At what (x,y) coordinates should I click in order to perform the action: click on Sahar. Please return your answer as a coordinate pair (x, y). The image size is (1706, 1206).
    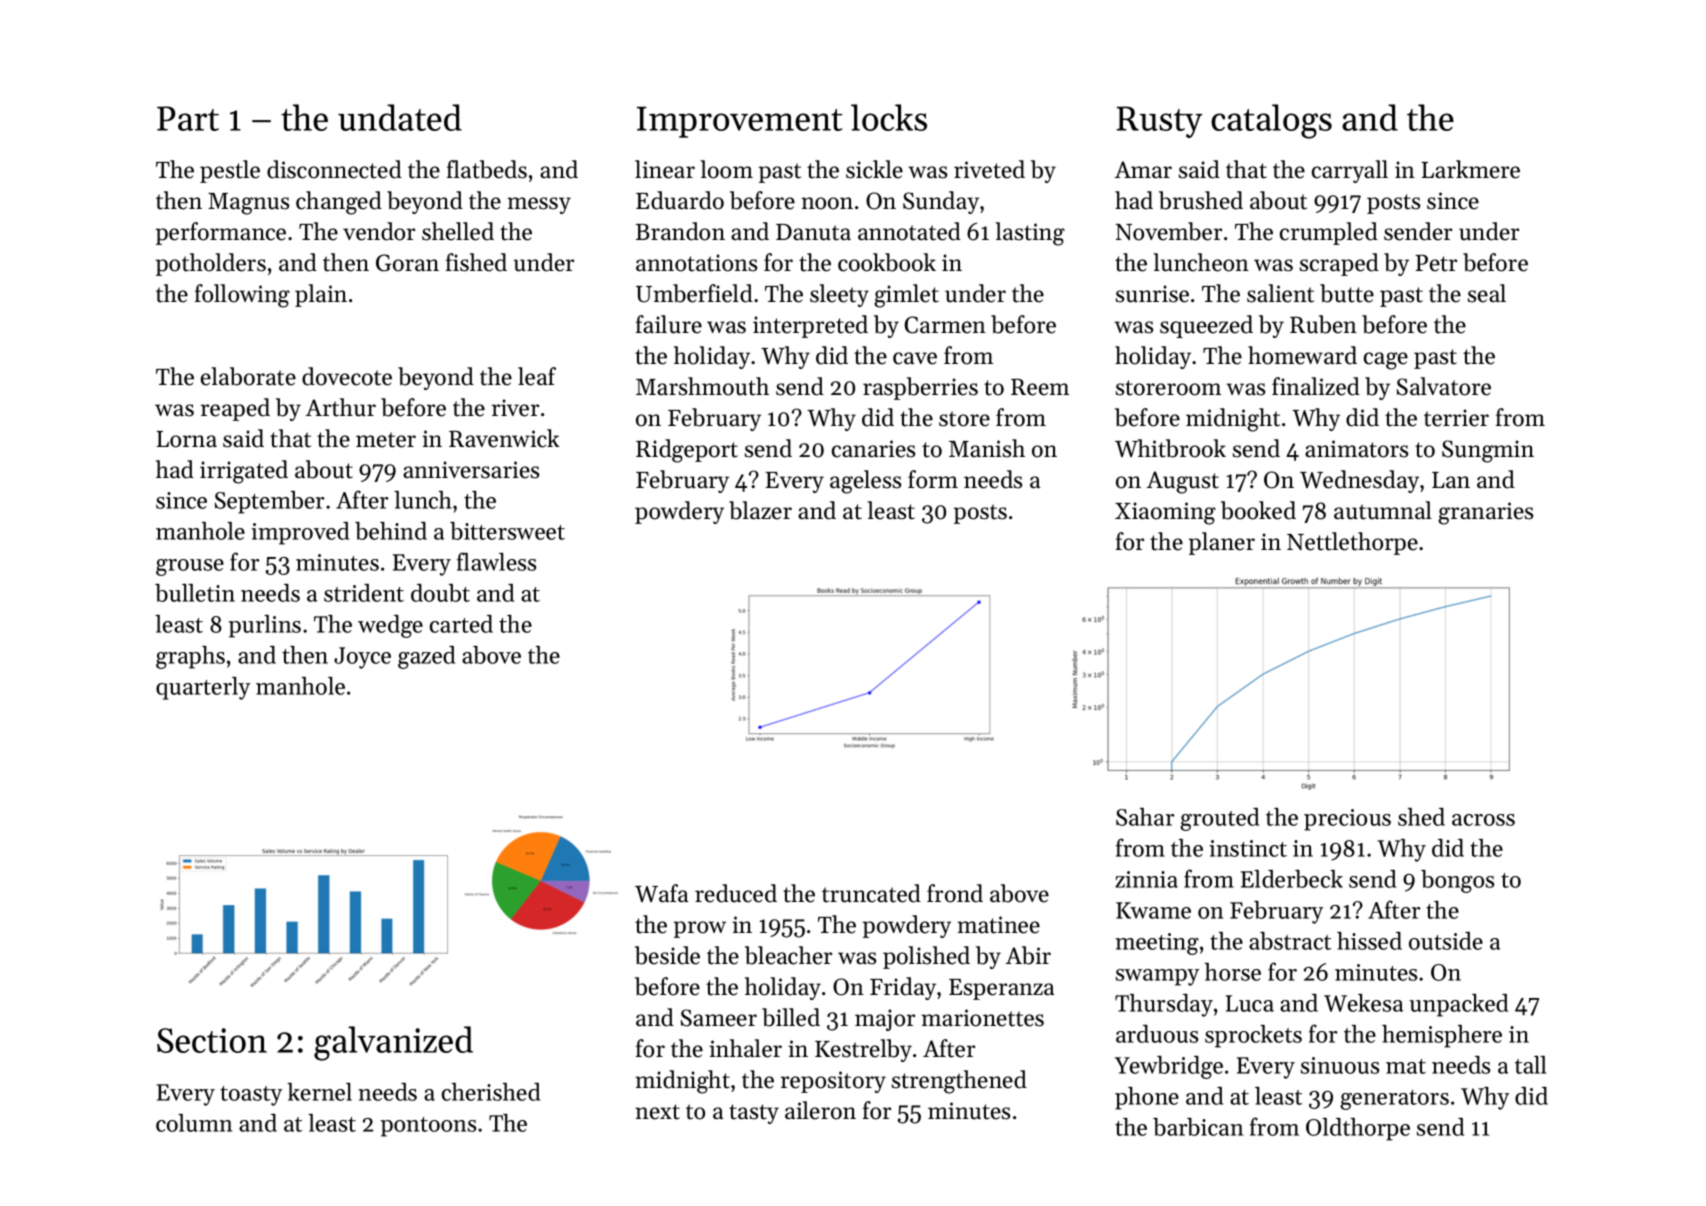
    Looking at the image, I should click on (1145, 817).
